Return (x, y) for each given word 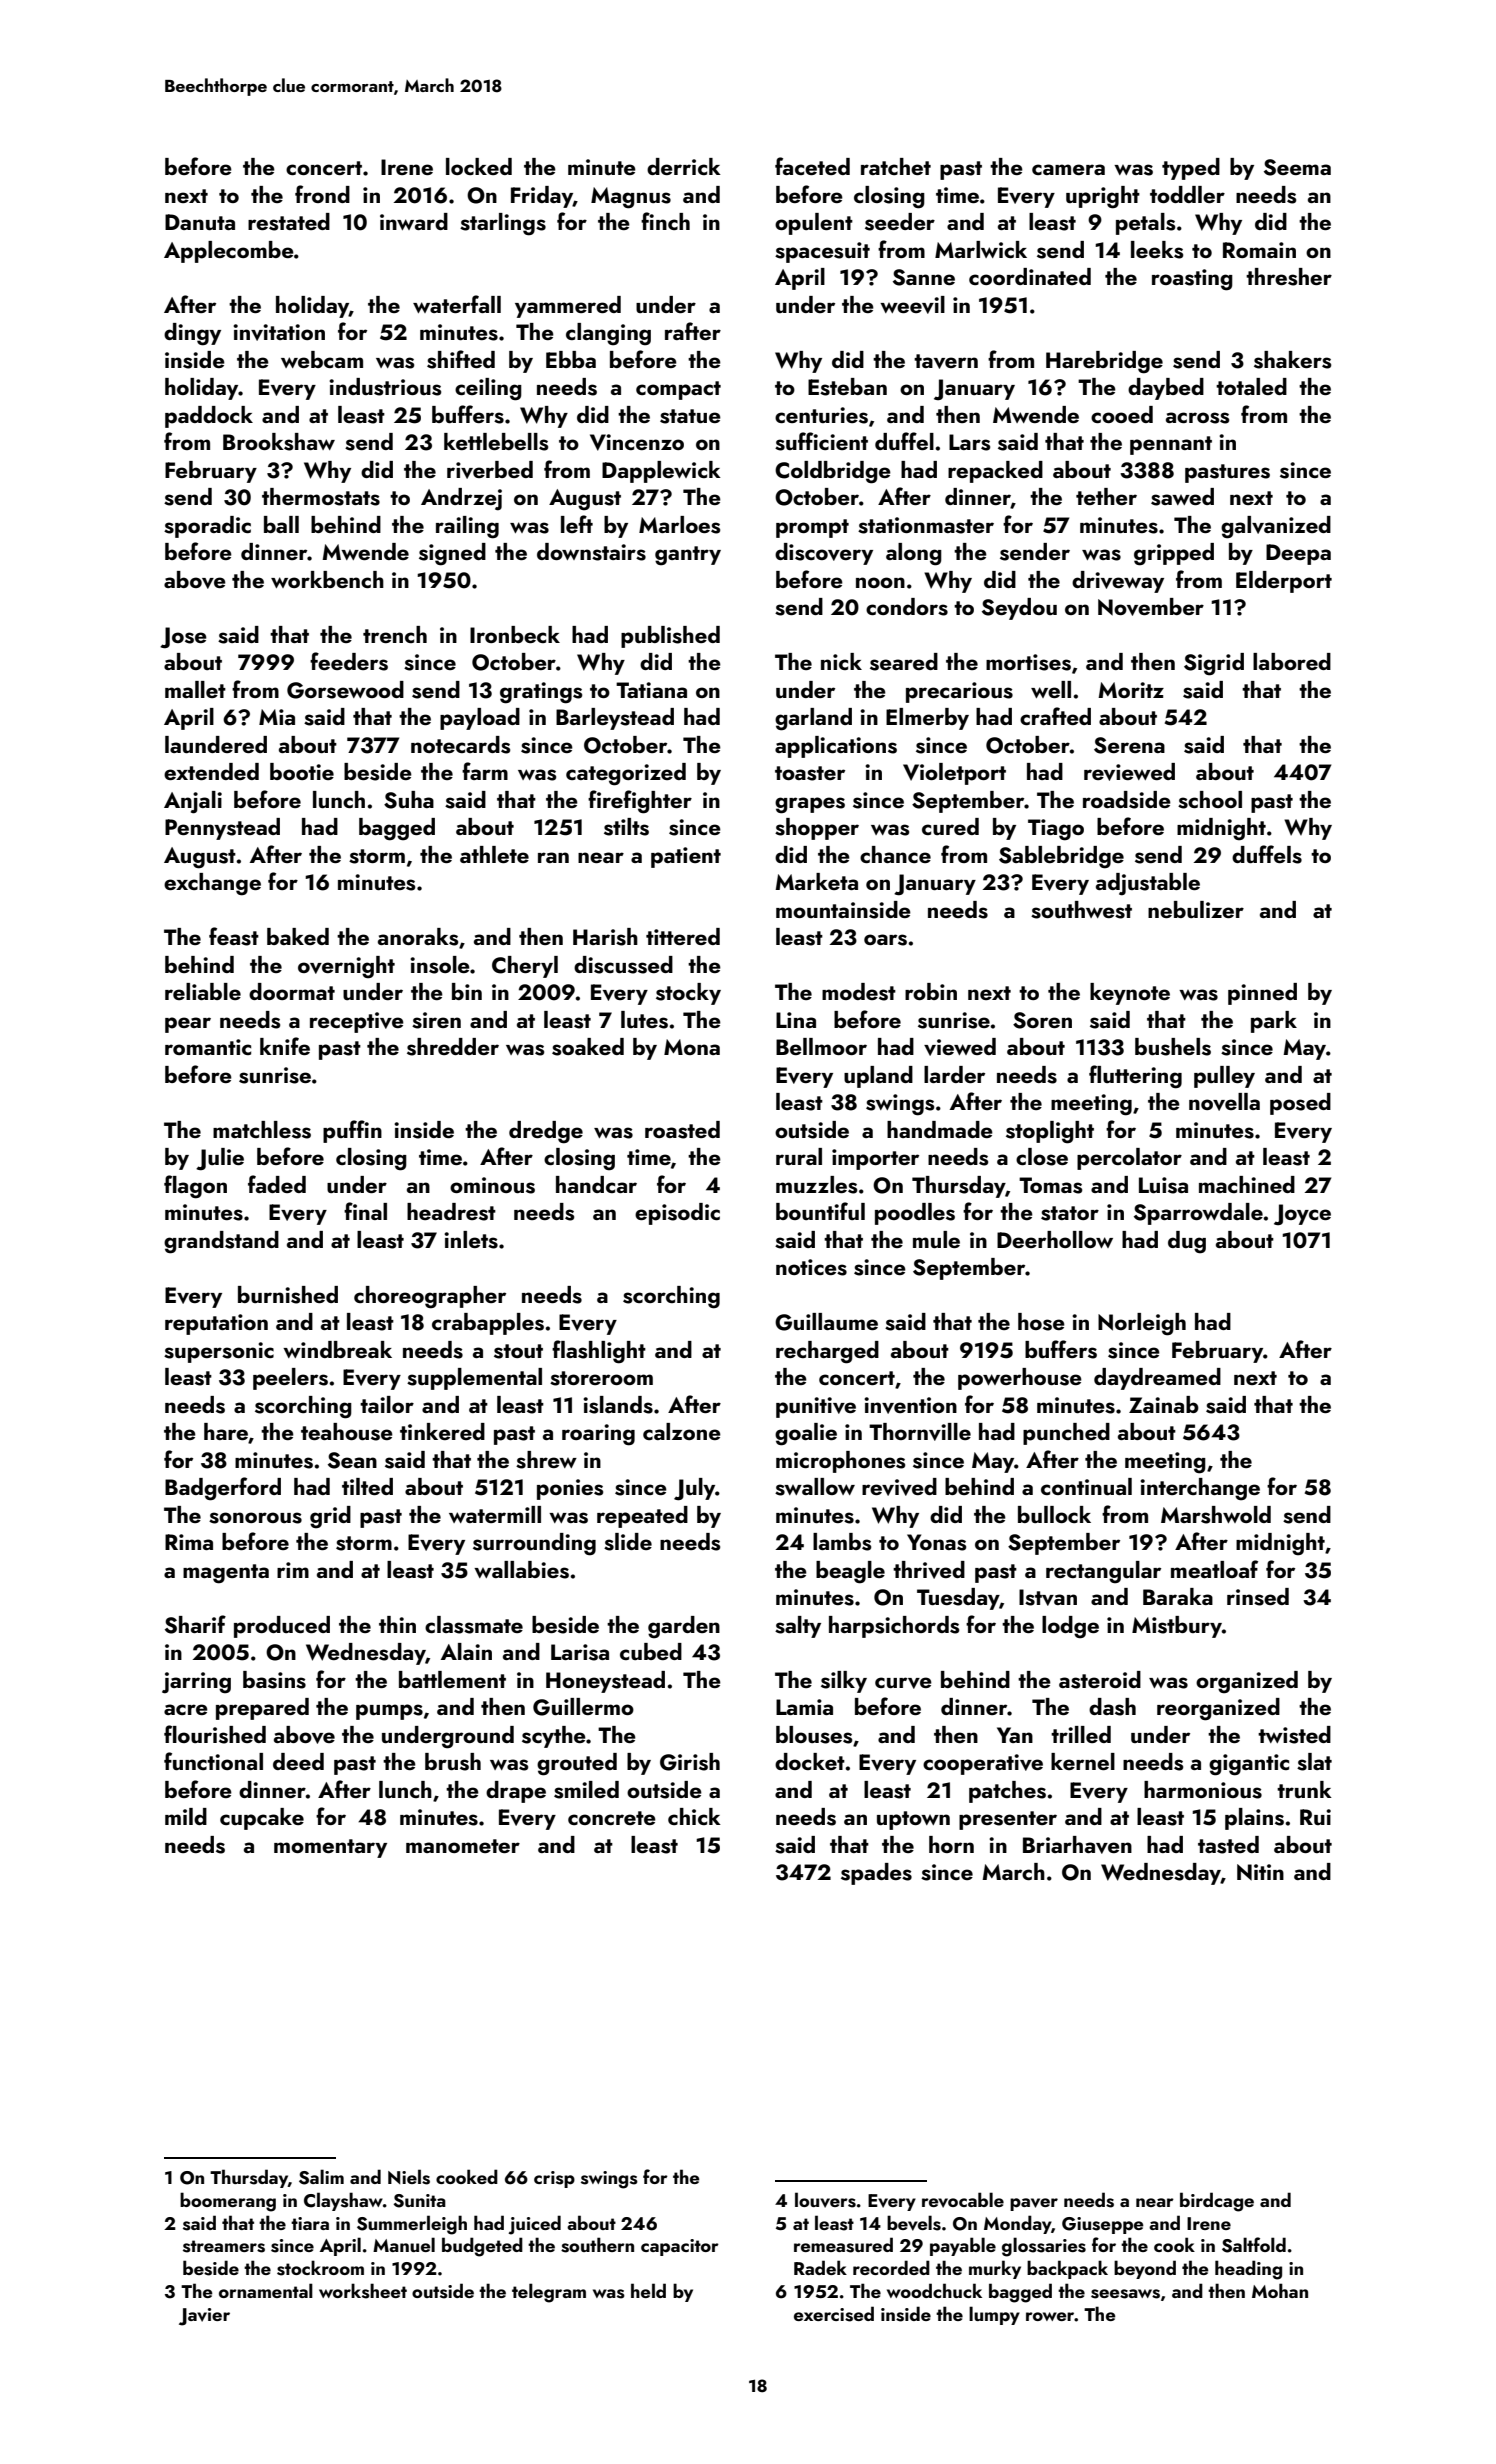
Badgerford (223, 1489)
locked (479, 166)
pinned (1262, 994)
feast (234, 936)
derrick (684, 166)
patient (686, 857)
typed (1191, 169)
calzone (682, 1431)
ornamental (266, 2290)
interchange (1200, 1489)
